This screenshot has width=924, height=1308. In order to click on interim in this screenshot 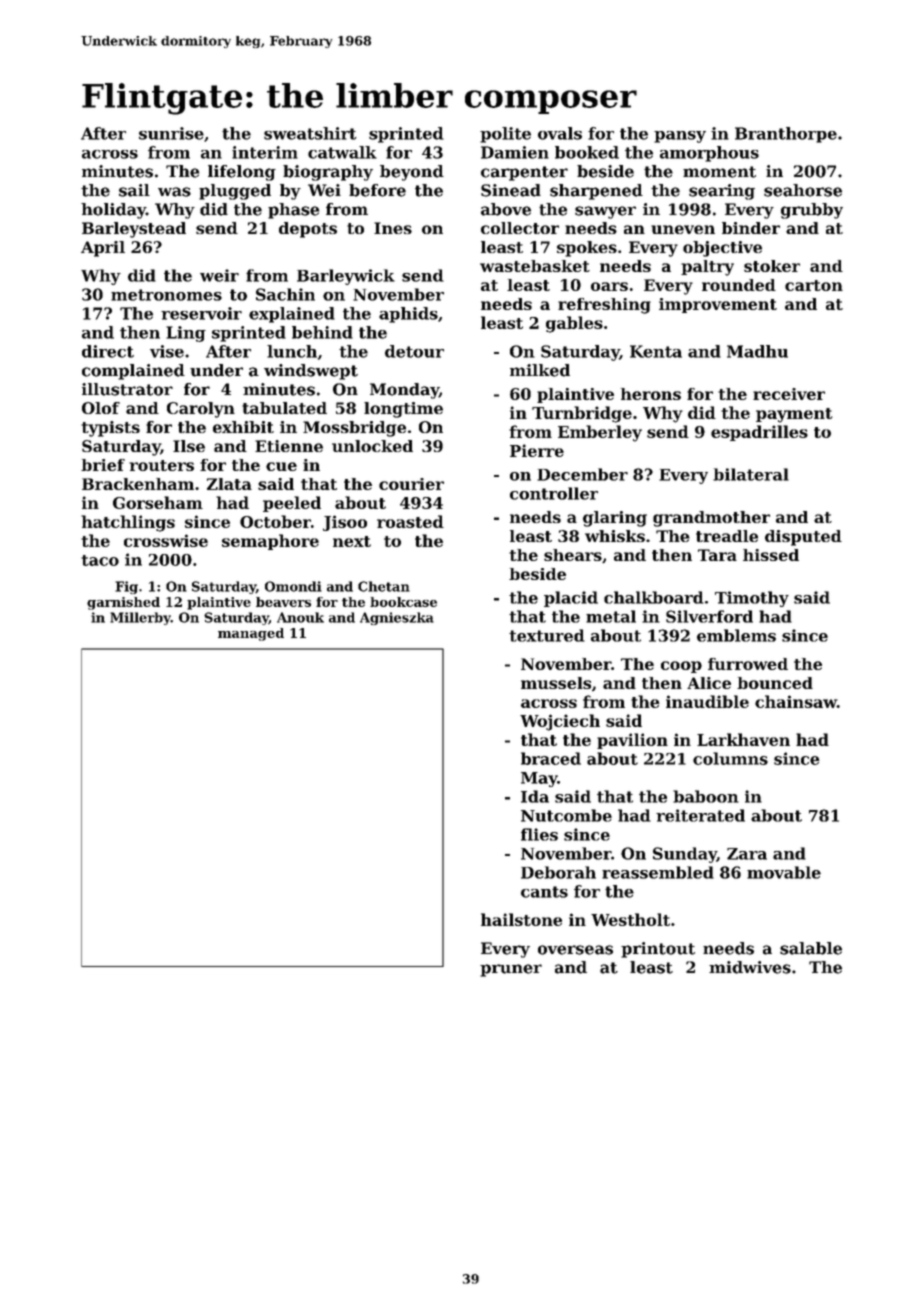, I will do `click(265, 152)`.
